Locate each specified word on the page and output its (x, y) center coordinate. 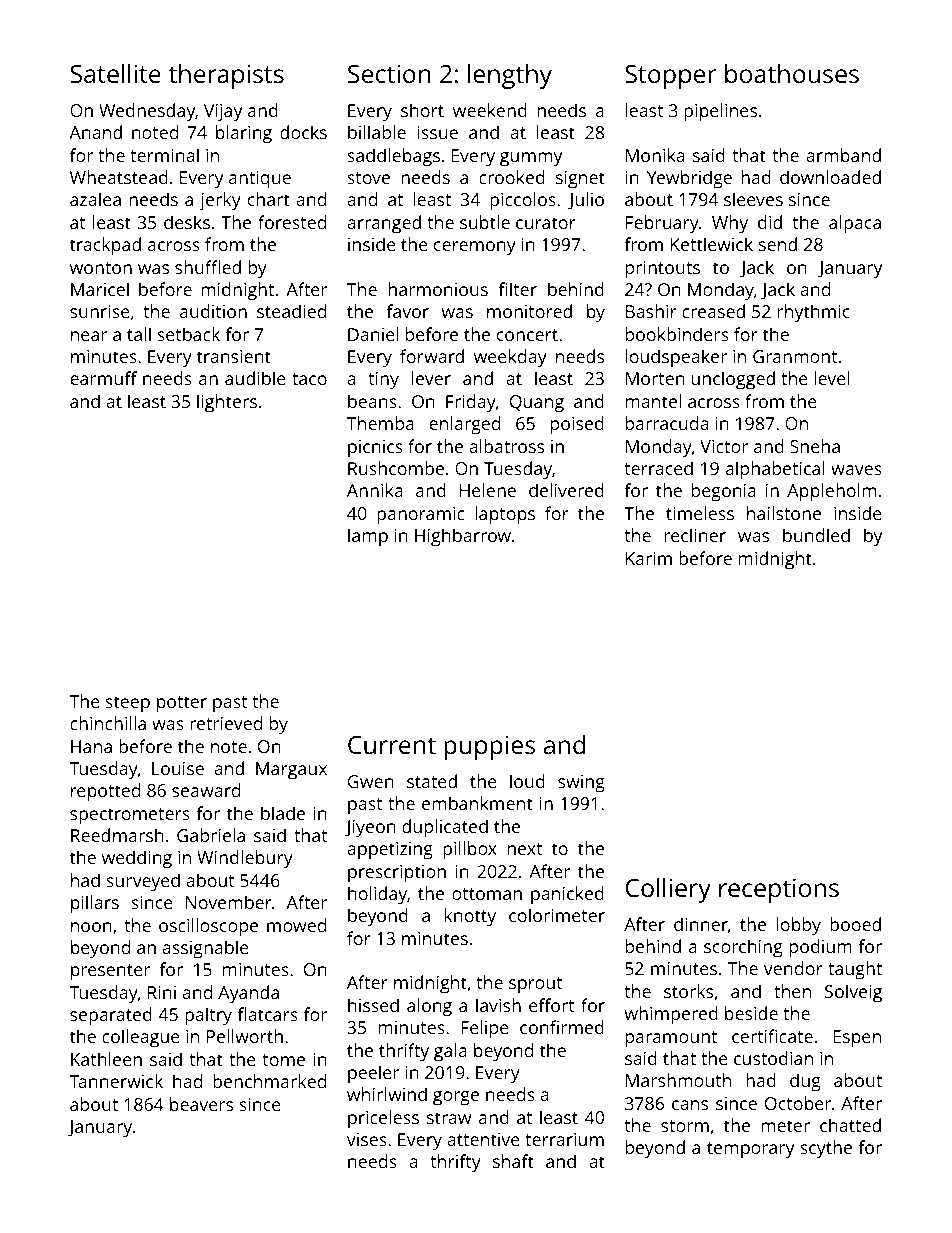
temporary (750, 1150)
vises (367, 1139)
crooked (512, 177)
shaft (513, 1161)
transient (234, 356)
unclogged (733, 380)
